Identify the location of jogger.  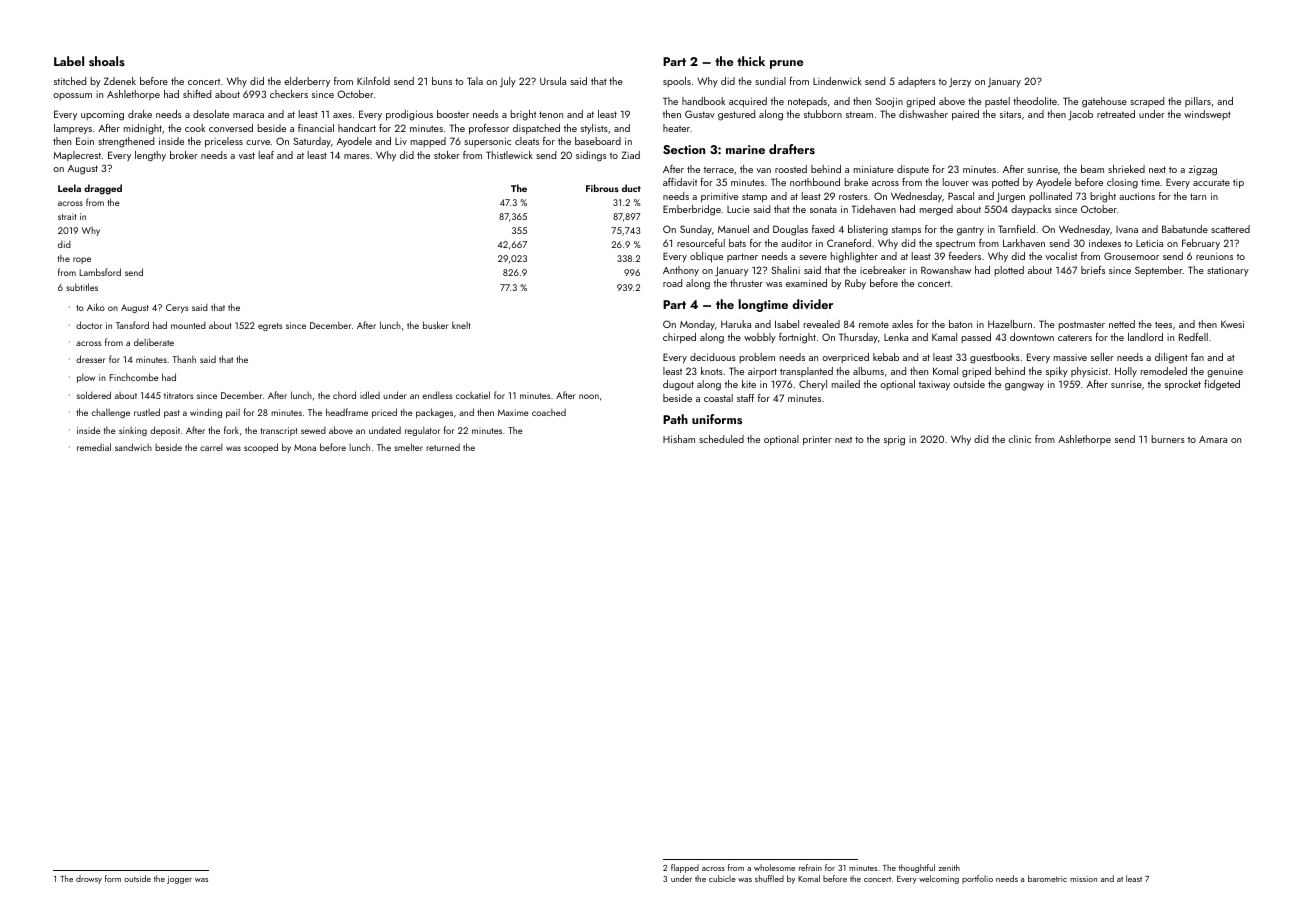
(179, 880).
